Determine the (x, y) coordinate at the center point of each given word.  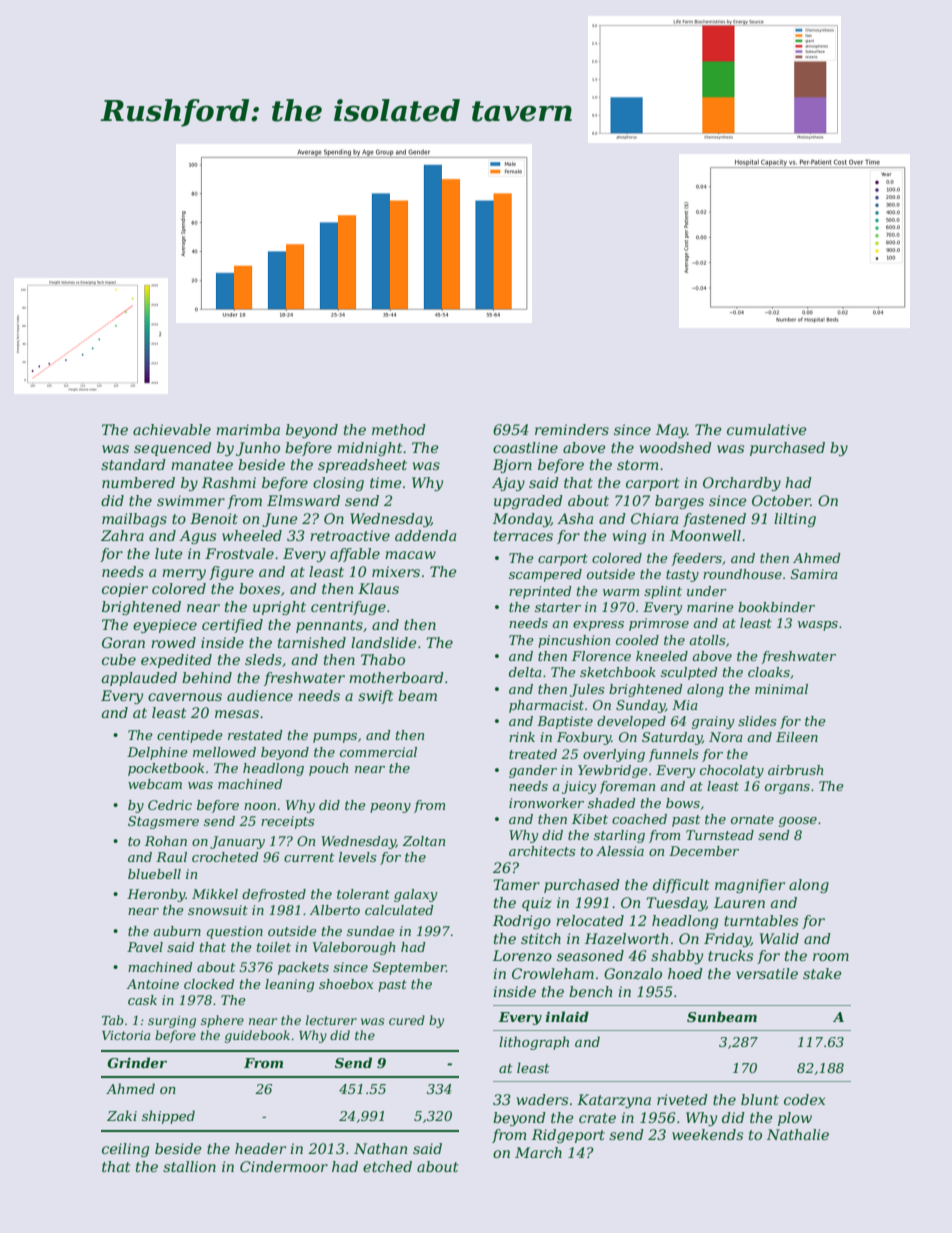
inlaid (567, 1016)
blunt (760, 1099)
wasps (818, 626)
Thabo (383, 659)
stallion (189, 1166)
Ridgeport (568, 1136)
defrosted (274, 895)
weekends (707, 1134)
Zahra (122, 535)
